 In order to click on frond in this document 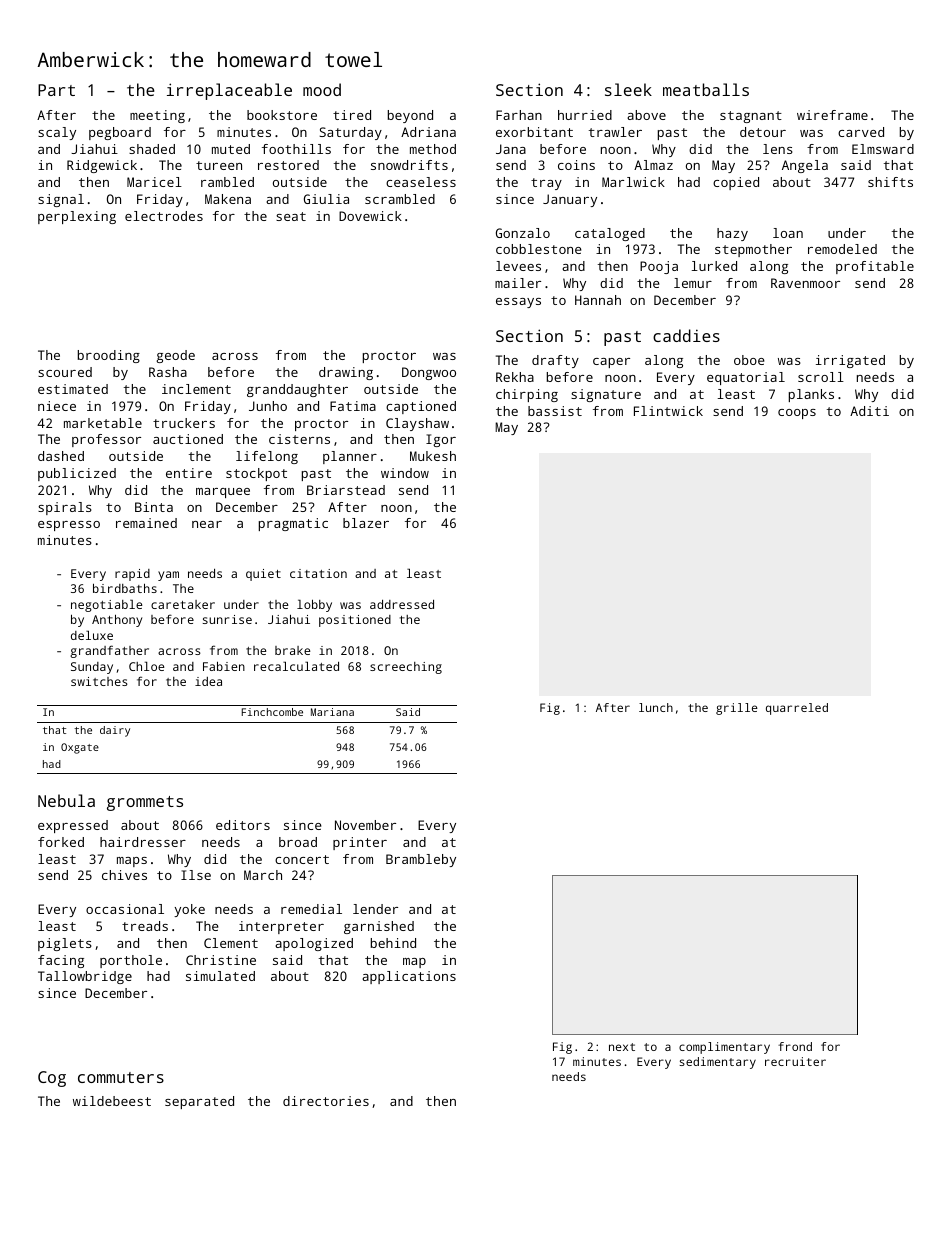, I will do `click(795, 1046)`.
